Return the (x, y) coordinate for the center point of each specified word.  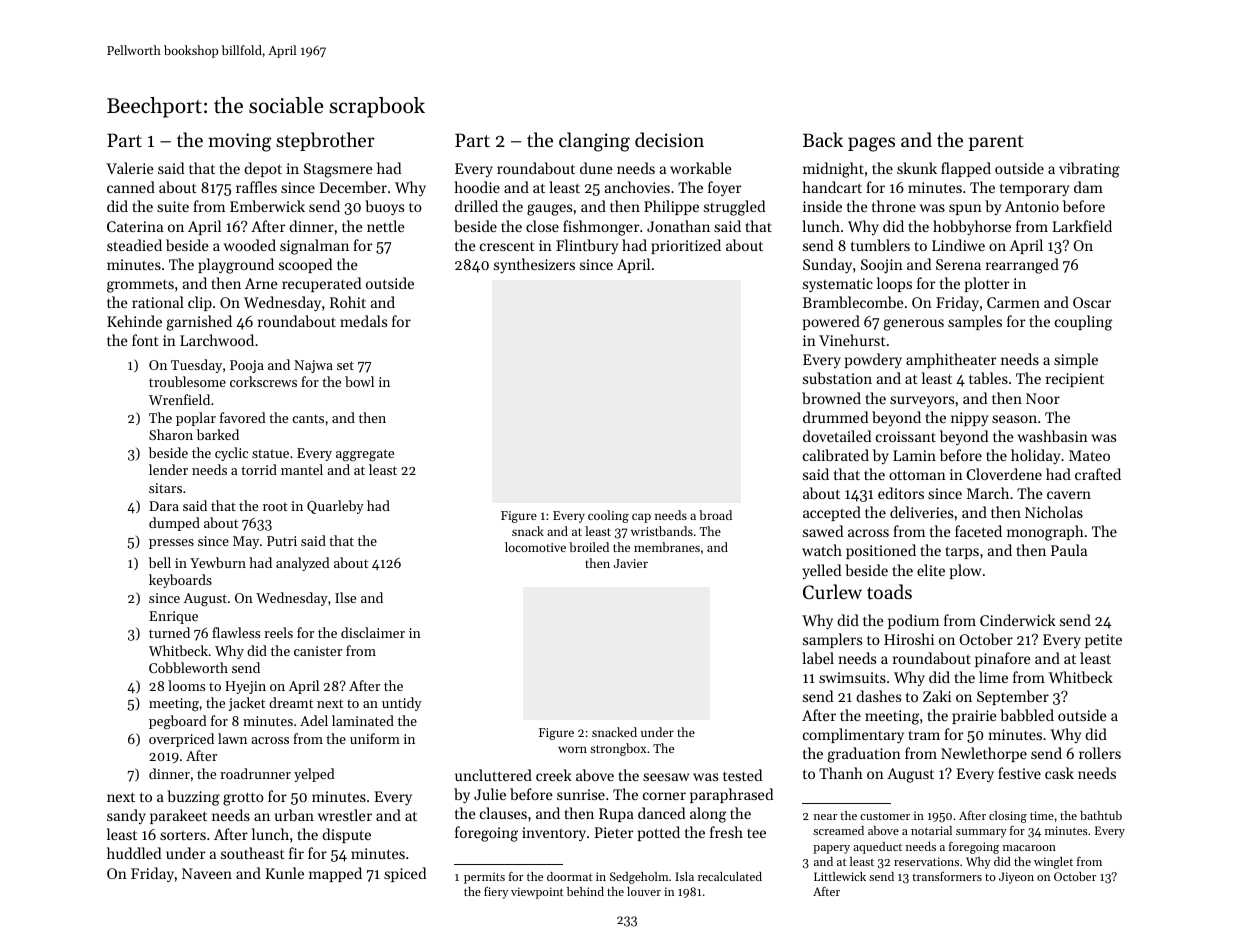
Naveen (207, 873)
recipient (1075, 380)
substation (837, 378)
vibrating (1089, 170)
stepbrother (325, 141)
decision (669, 139)
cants (308, 418)
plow (965, 571)
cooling (608, 516)
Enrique (173, 617)
